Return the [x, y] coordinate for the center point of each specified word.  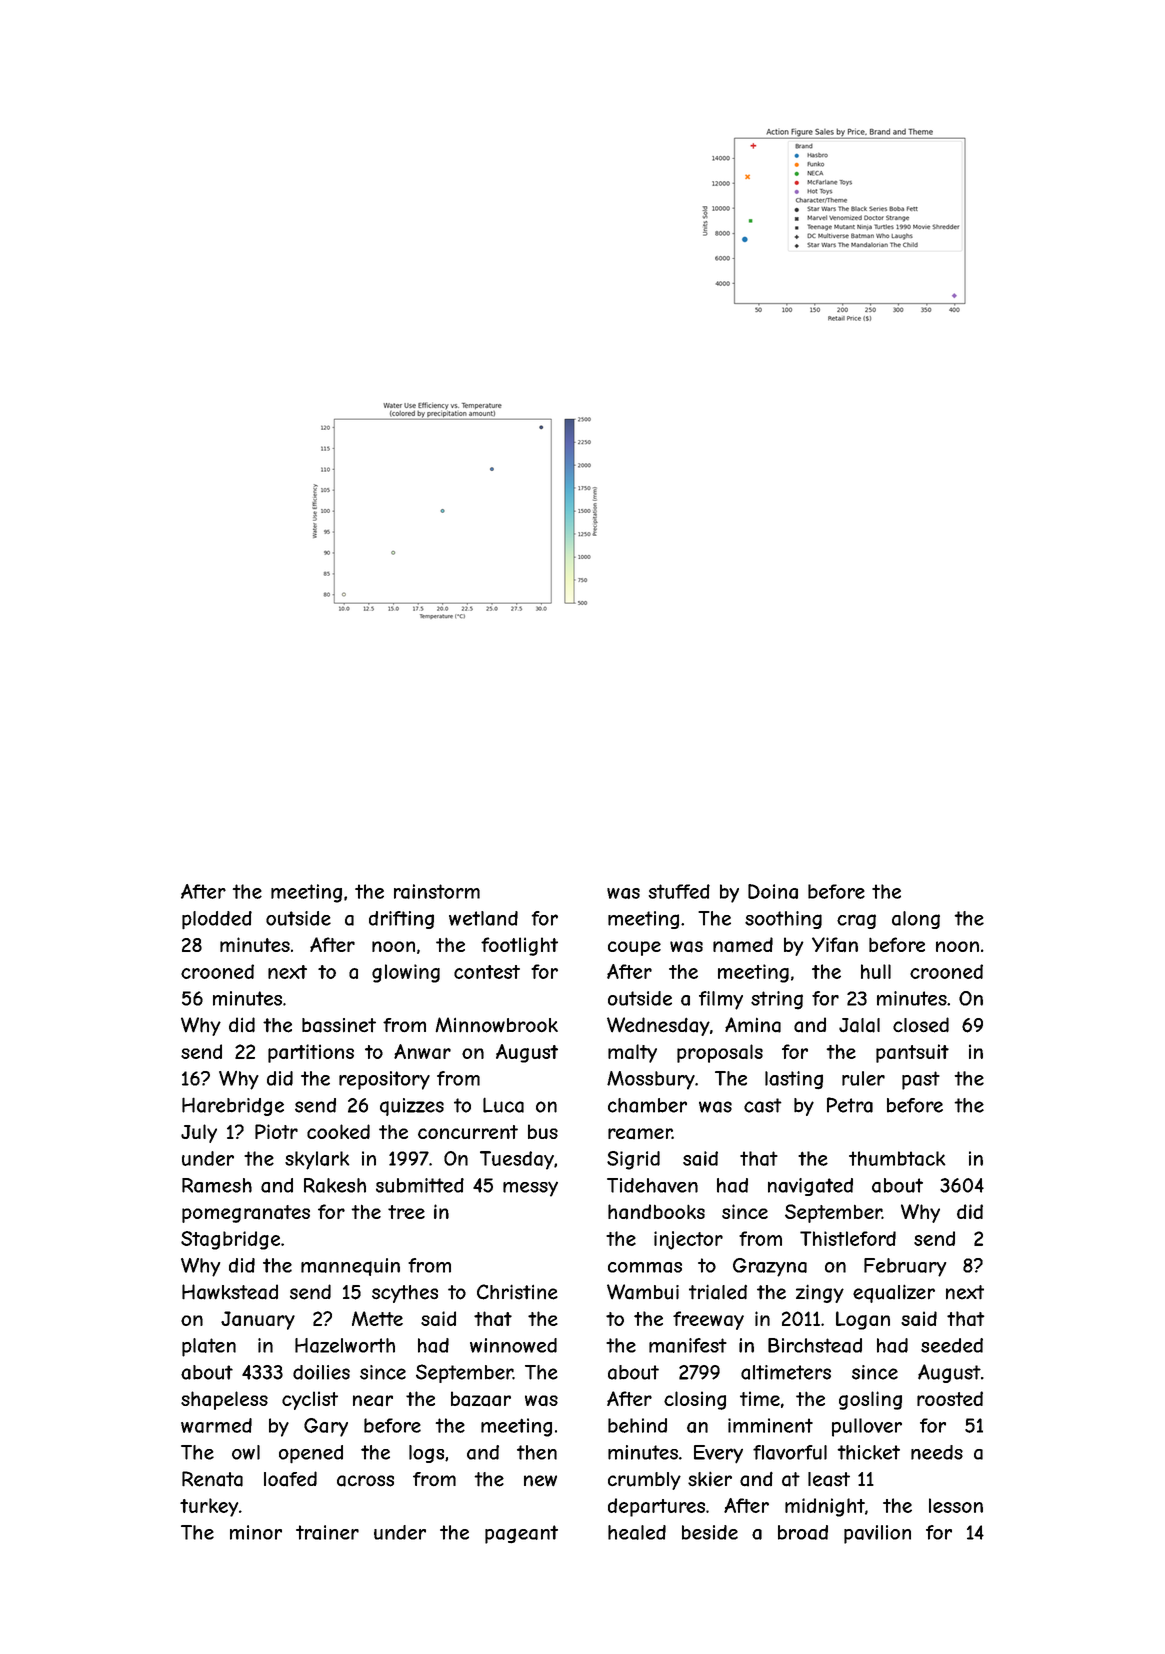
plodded [217, 920]
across [365, 1481]
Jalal [859, 1025]
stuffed [679, 891]
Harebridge [233, 1106]
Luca [503, 1105]
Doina [773, 891]
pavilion [877, 1534]
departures [656, 1507]
